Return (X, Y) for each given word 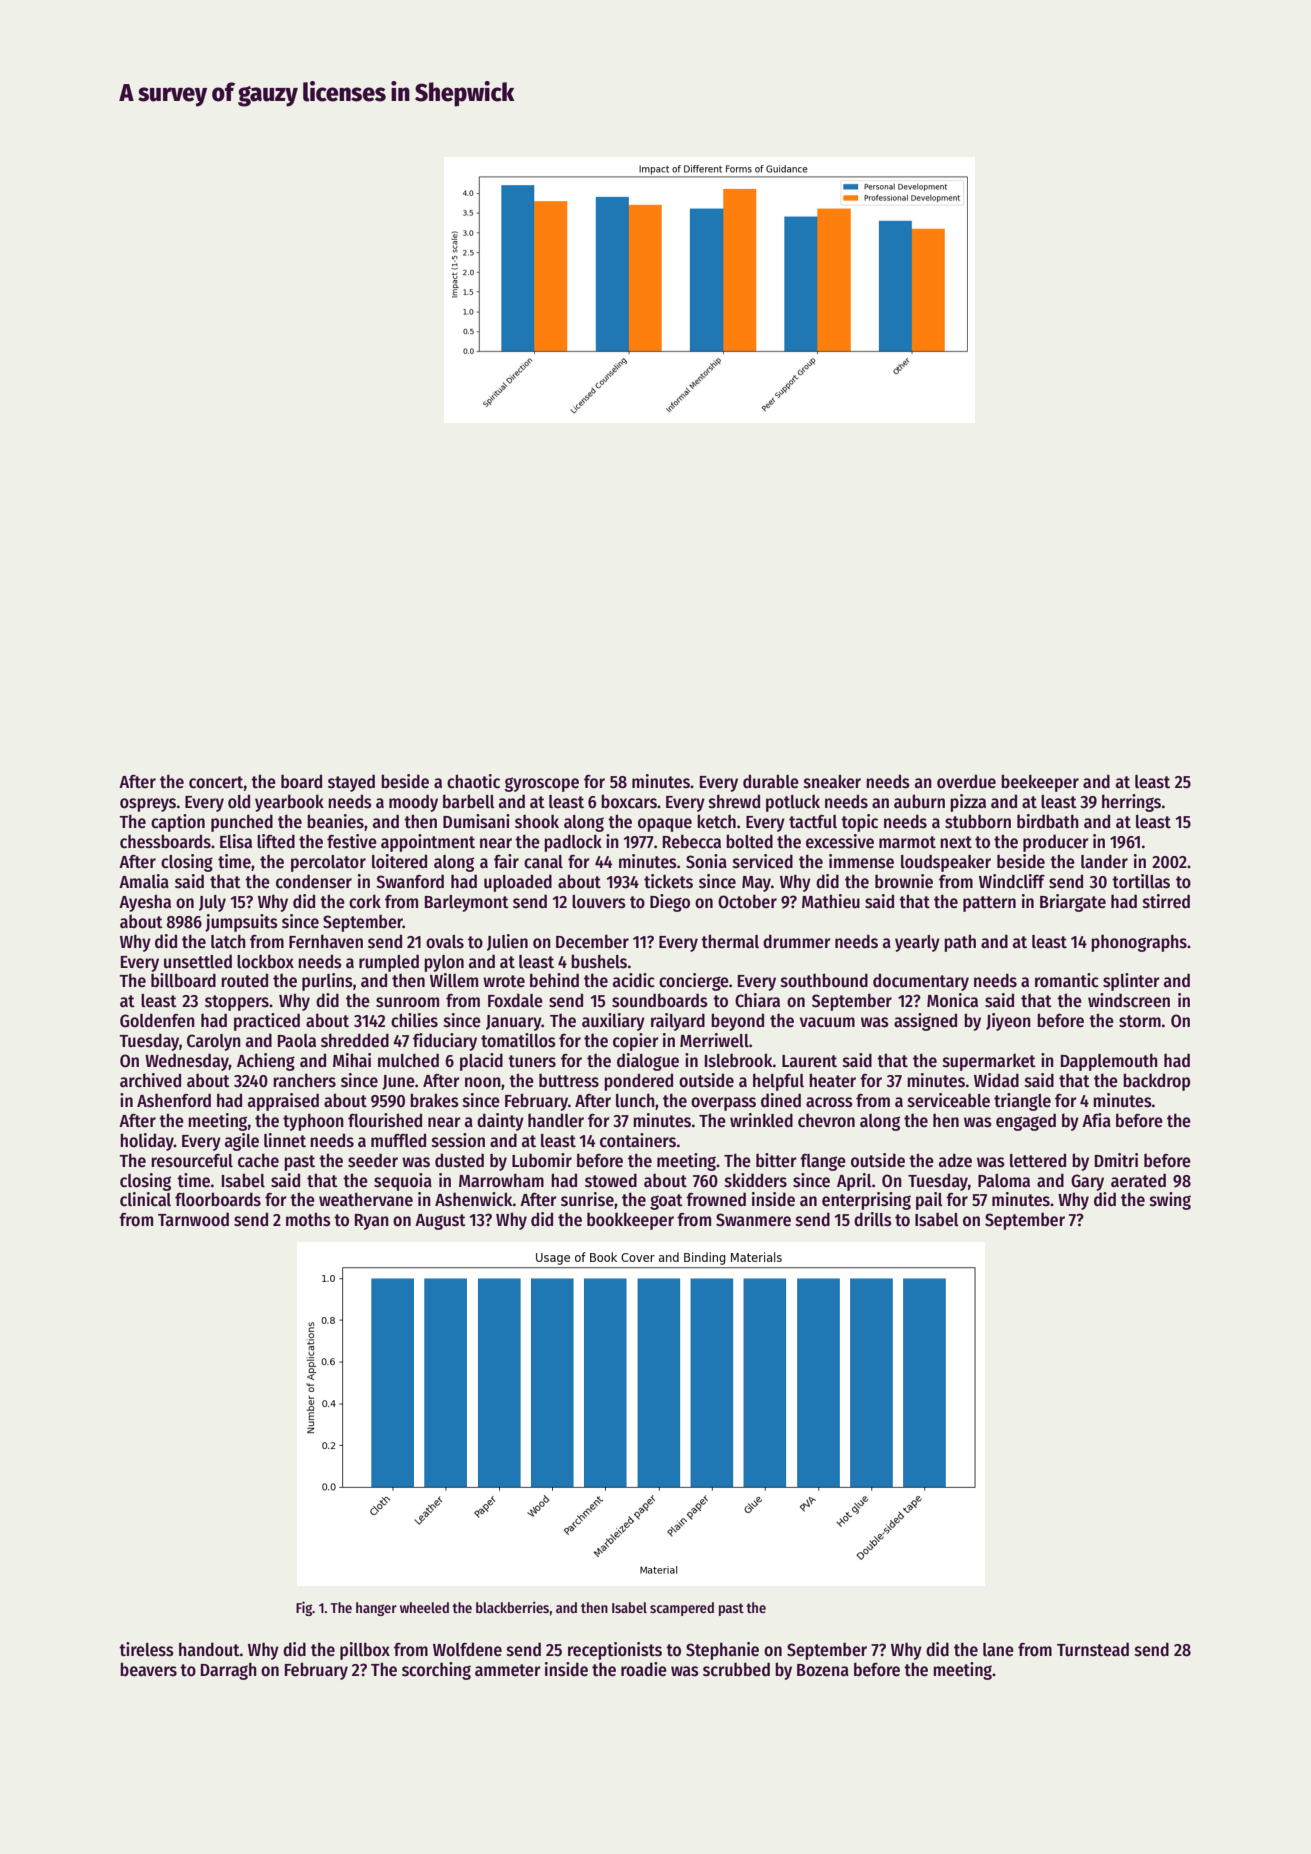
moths (308, 1219)
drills (873, 1219)
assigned (925, 1022)
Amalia (144, 881)
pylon (444, 963)
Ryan (372, 1222)
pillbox (365, 1651)
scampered (682, 1609)
